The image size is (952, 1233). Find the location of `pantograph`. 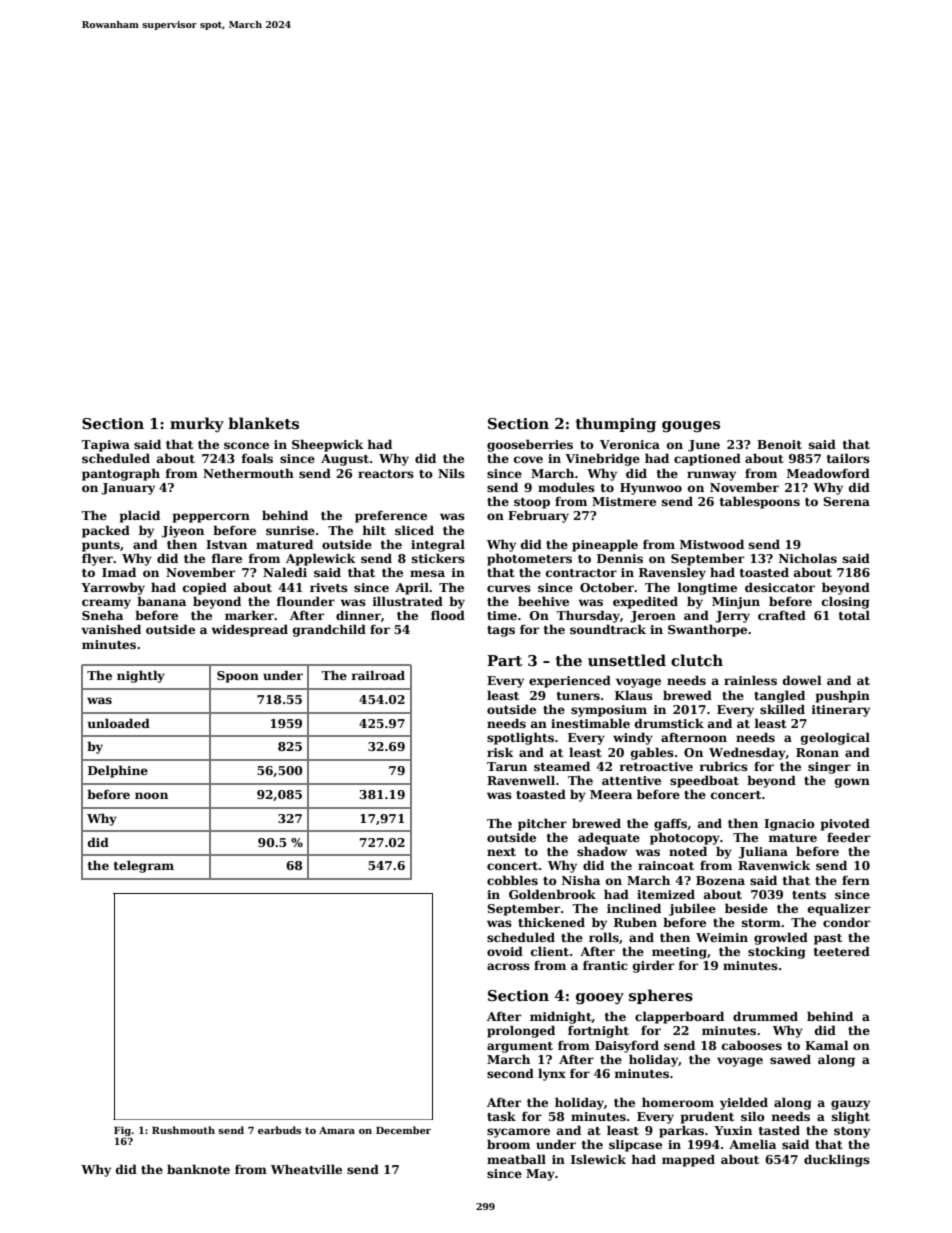

pantograph is located at coordinates (121, 474).
